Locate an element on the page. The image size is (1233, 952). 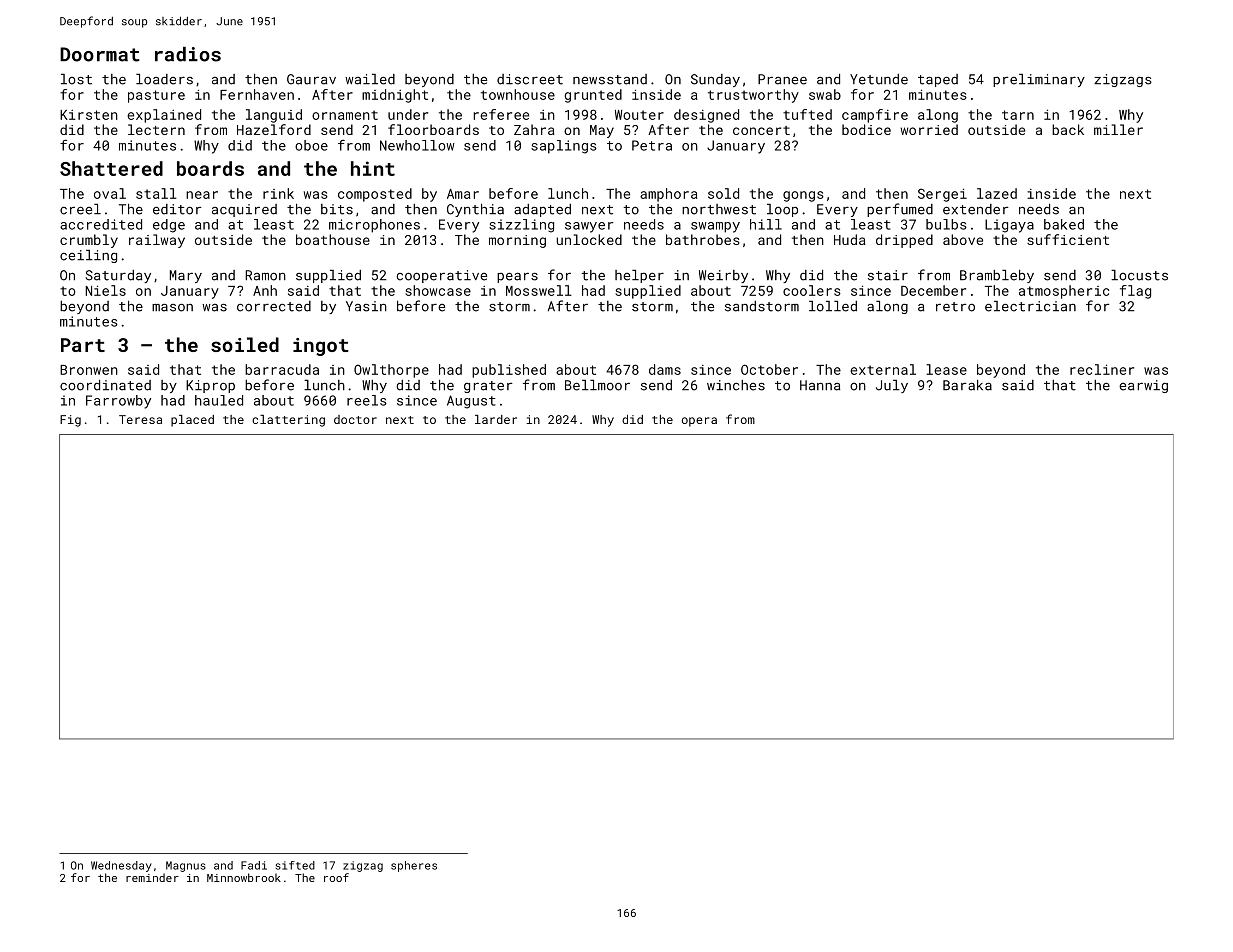
placed is located at coordinates (192, 421).
